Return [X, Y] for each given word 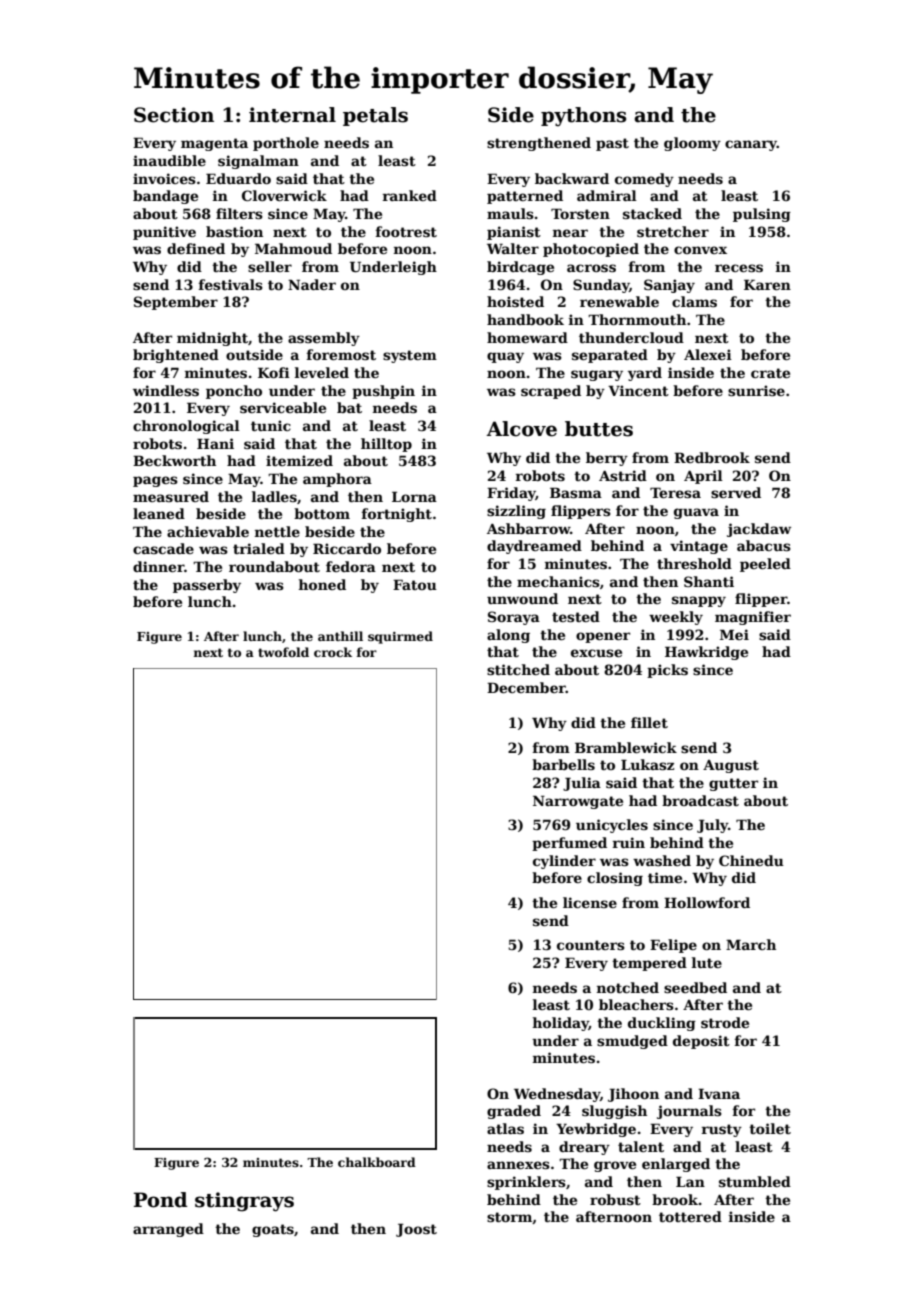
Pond [160, 1200]
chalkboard [377, 1162]
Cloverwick [284, 195]
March [751, 944]
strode [725, 1022]
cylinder [564, 862]
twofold [283, 652]
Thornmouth [637, 319]
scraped [551, 392]
